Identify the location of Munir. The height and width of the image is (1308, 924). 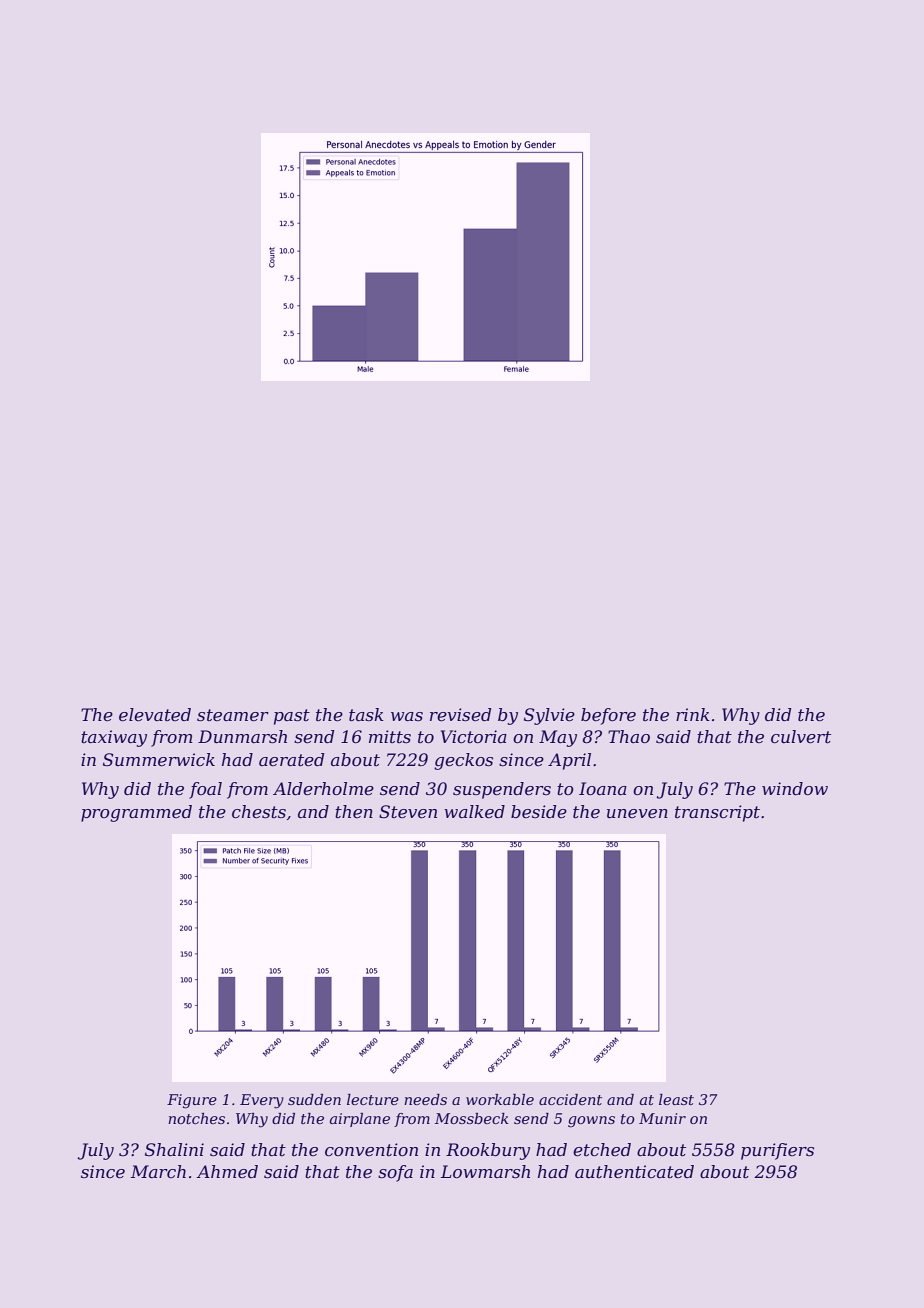
(662, 1118).
